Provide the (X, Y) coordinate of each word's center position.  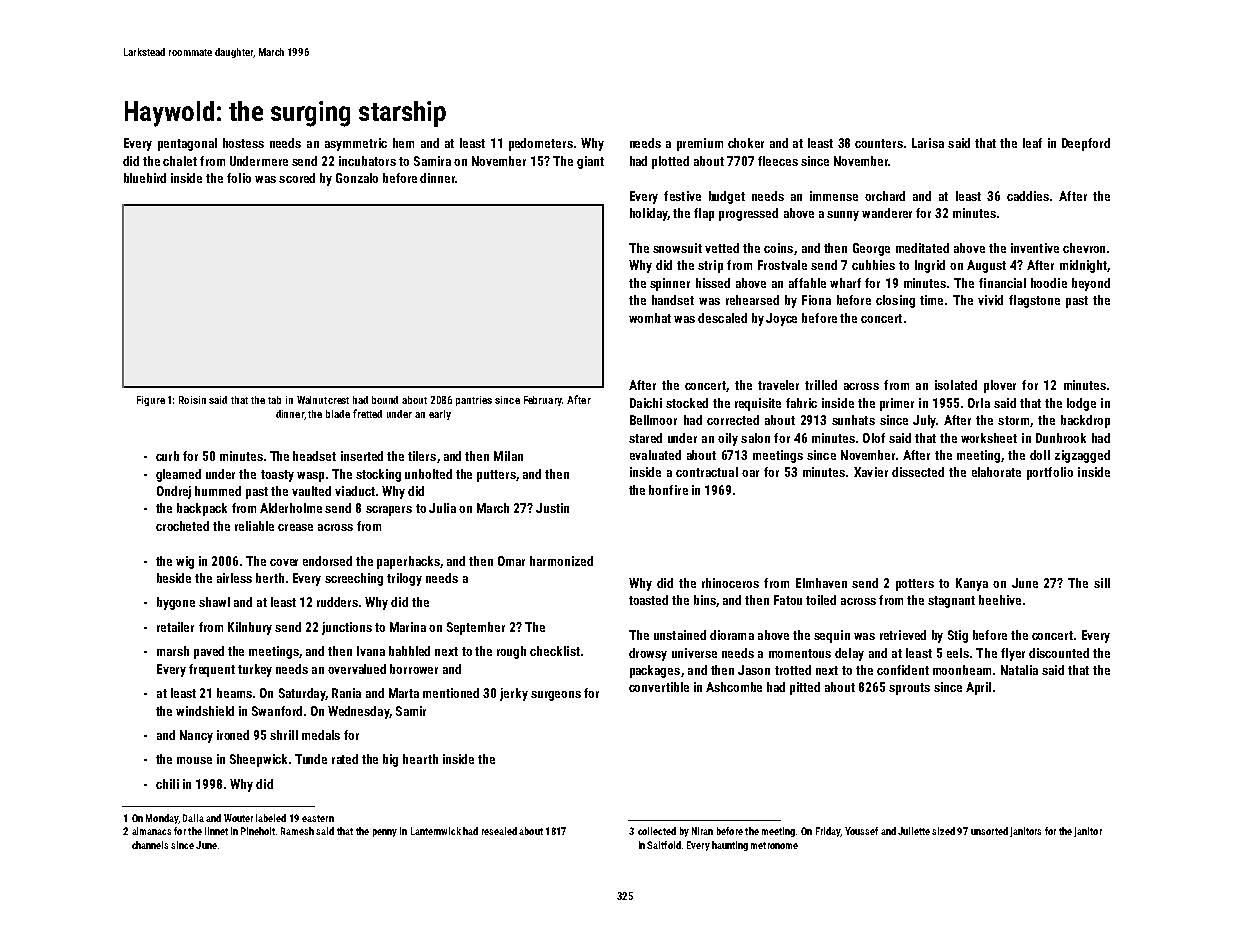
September (476, 628)
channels (150, 845)
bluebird (145, 178)
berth (270, 578)
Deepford (1086, 144)
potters (915, 585)
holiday (649, 214)
